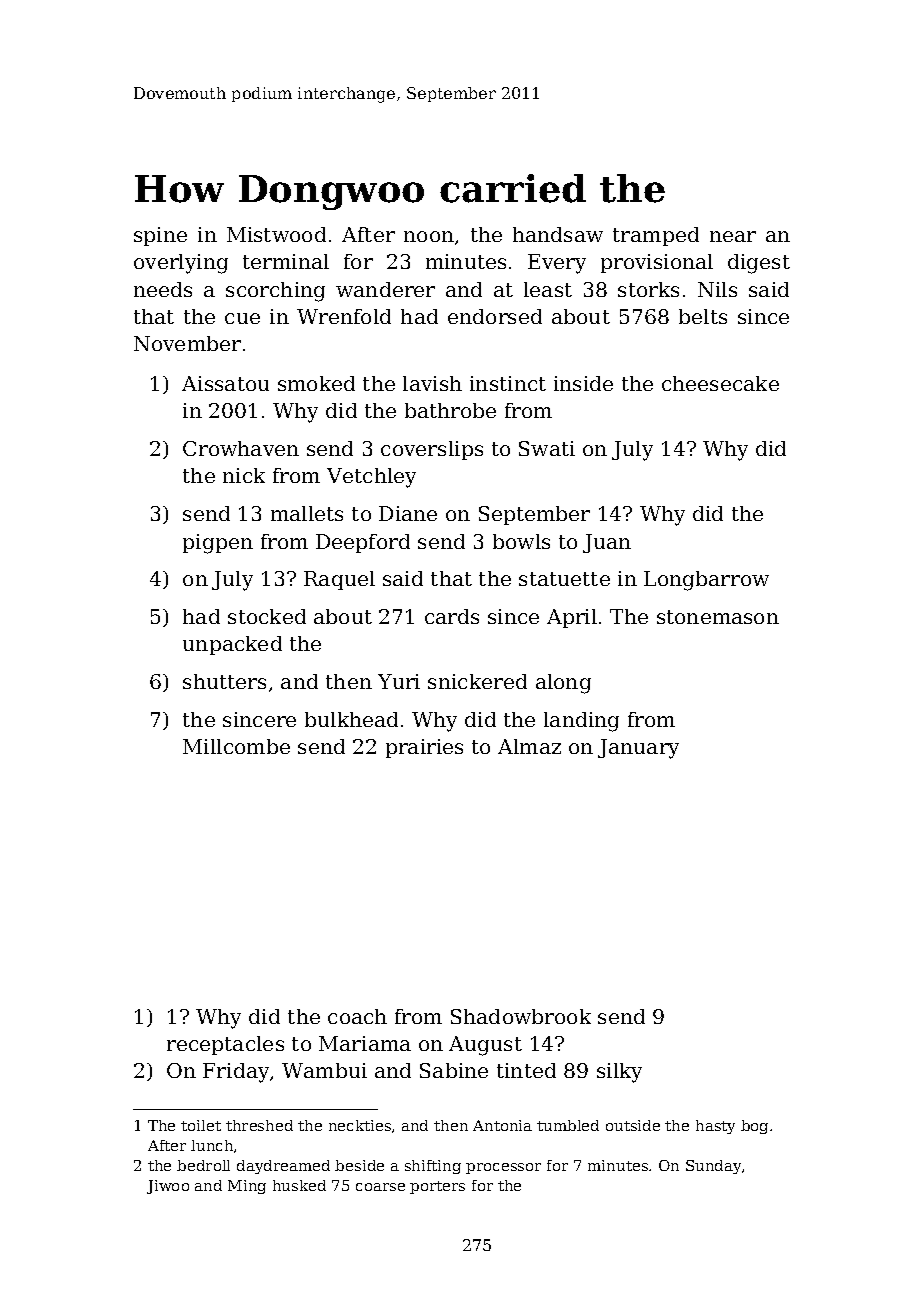  What do you see at coordinates (718, 617) in the screenshot?
I see `stonemason` at bounding box center [718, 617].
